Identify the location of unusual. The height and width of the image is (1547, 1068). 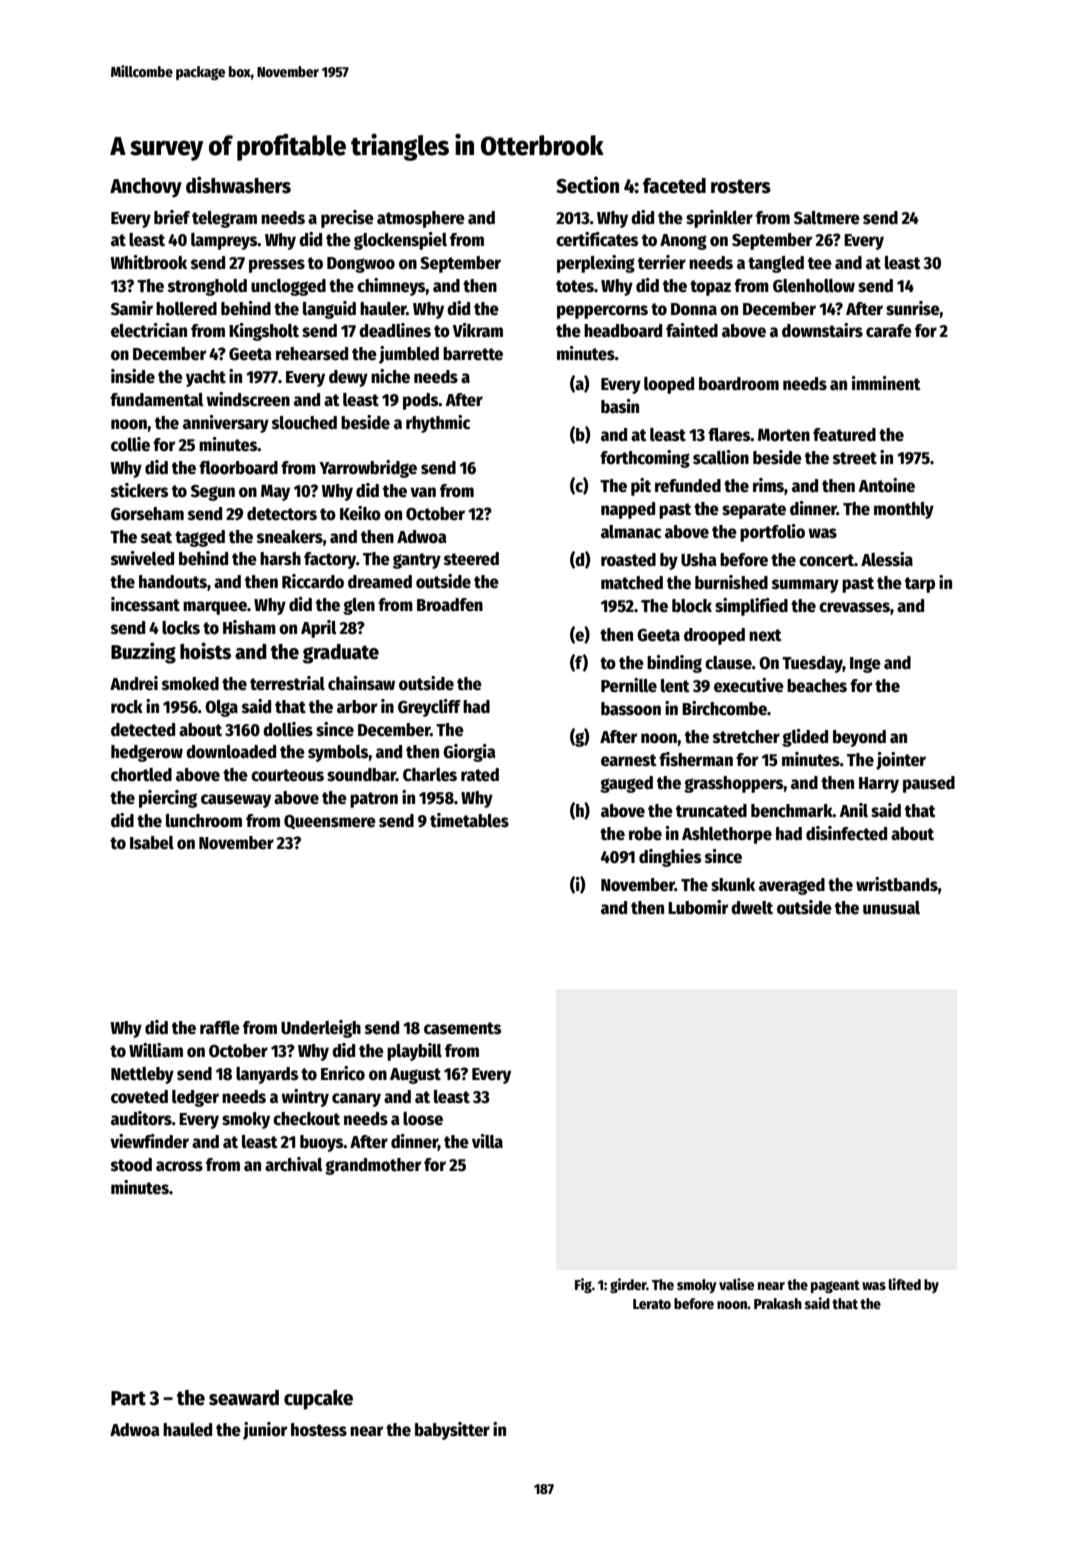
(891, 908).
